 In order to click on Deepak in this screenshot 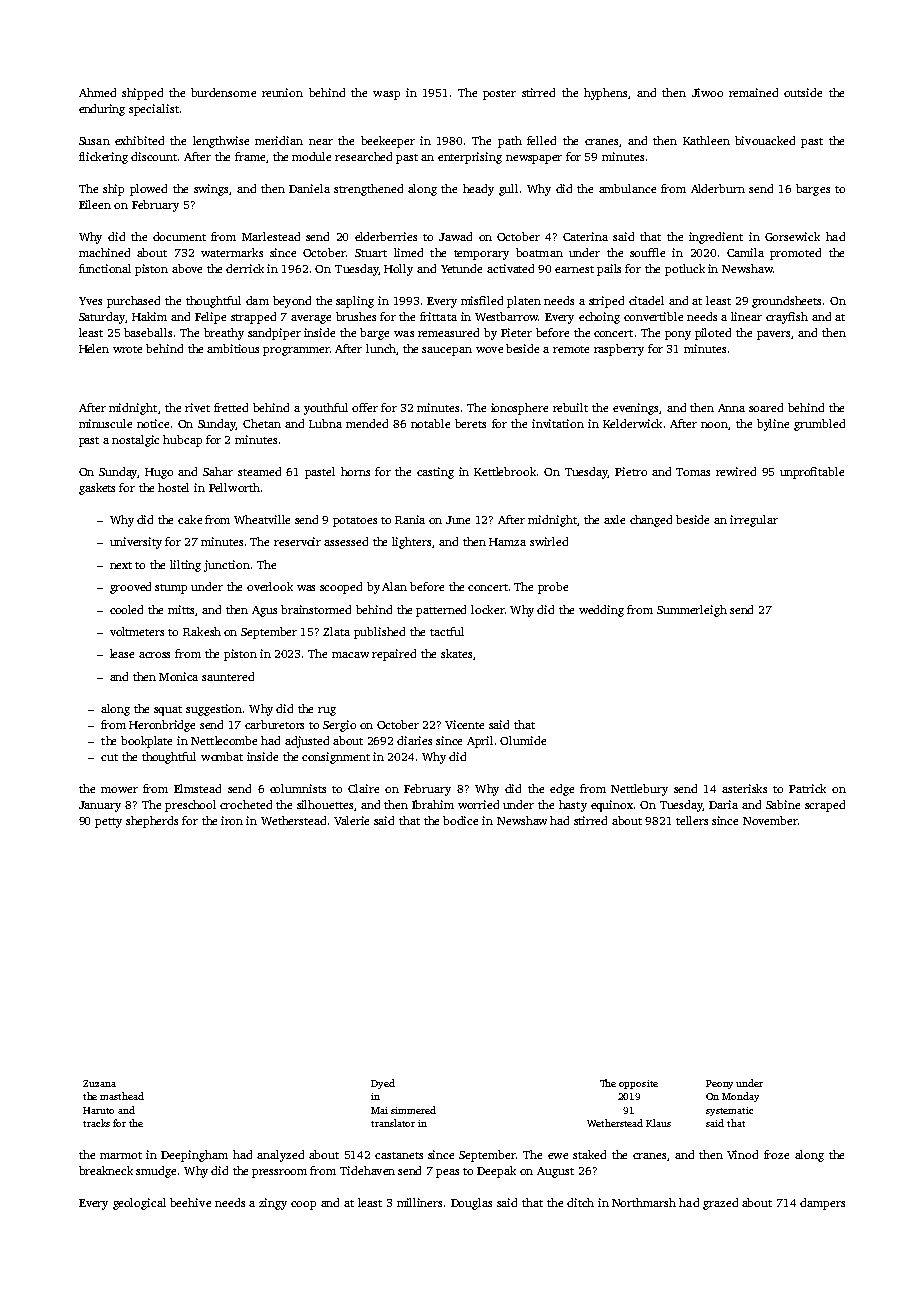, I will do `click(496, 1172)`.
